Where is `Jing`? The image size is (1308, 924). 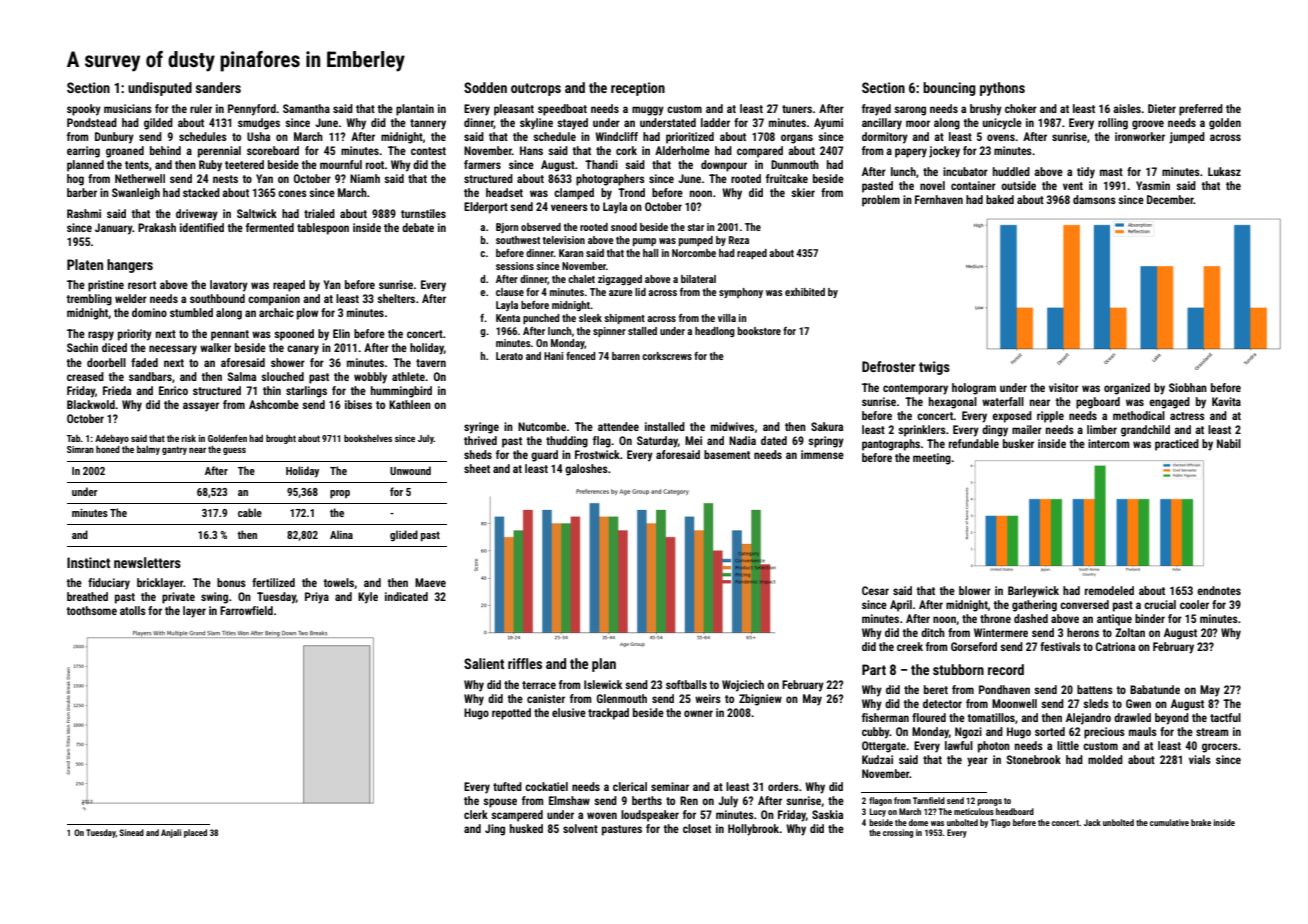
Jing is located at coordinates (495, 830).
